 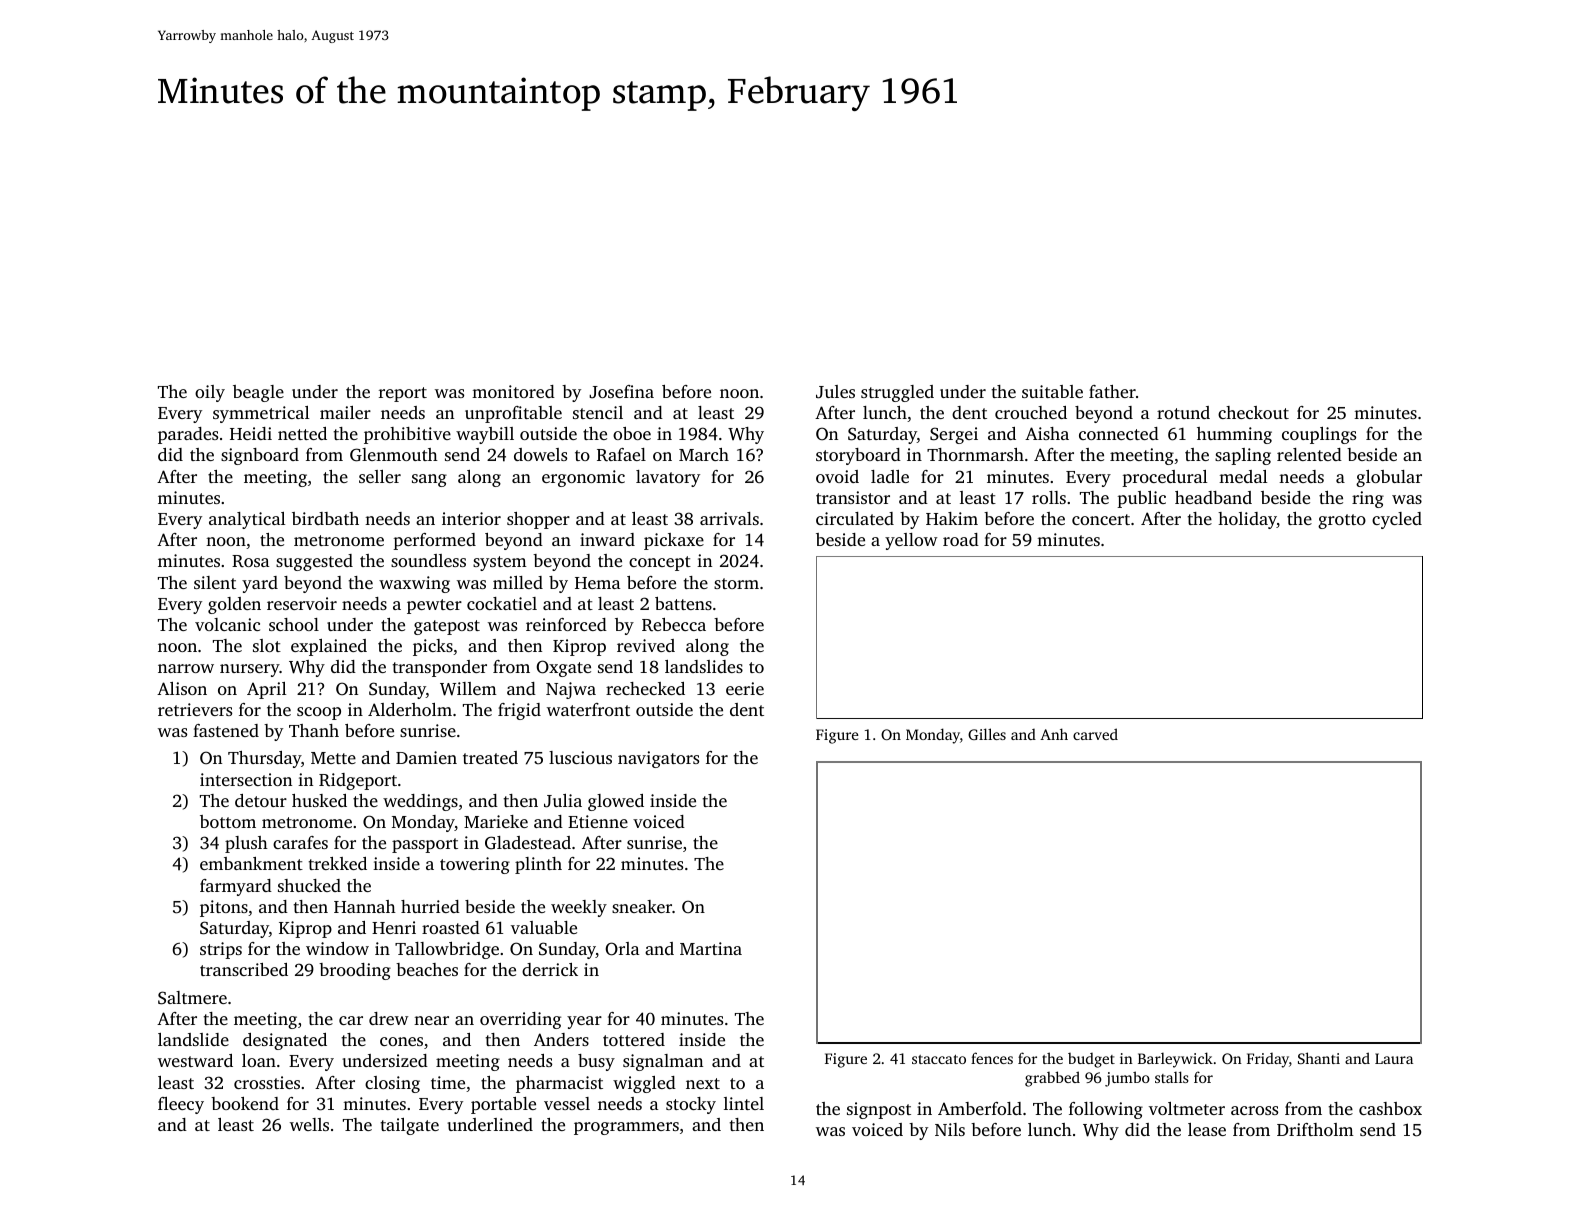 What do you see at coordinates (621, 392) in the page?
I see `Josefina` at bounding box center [621, 392].
